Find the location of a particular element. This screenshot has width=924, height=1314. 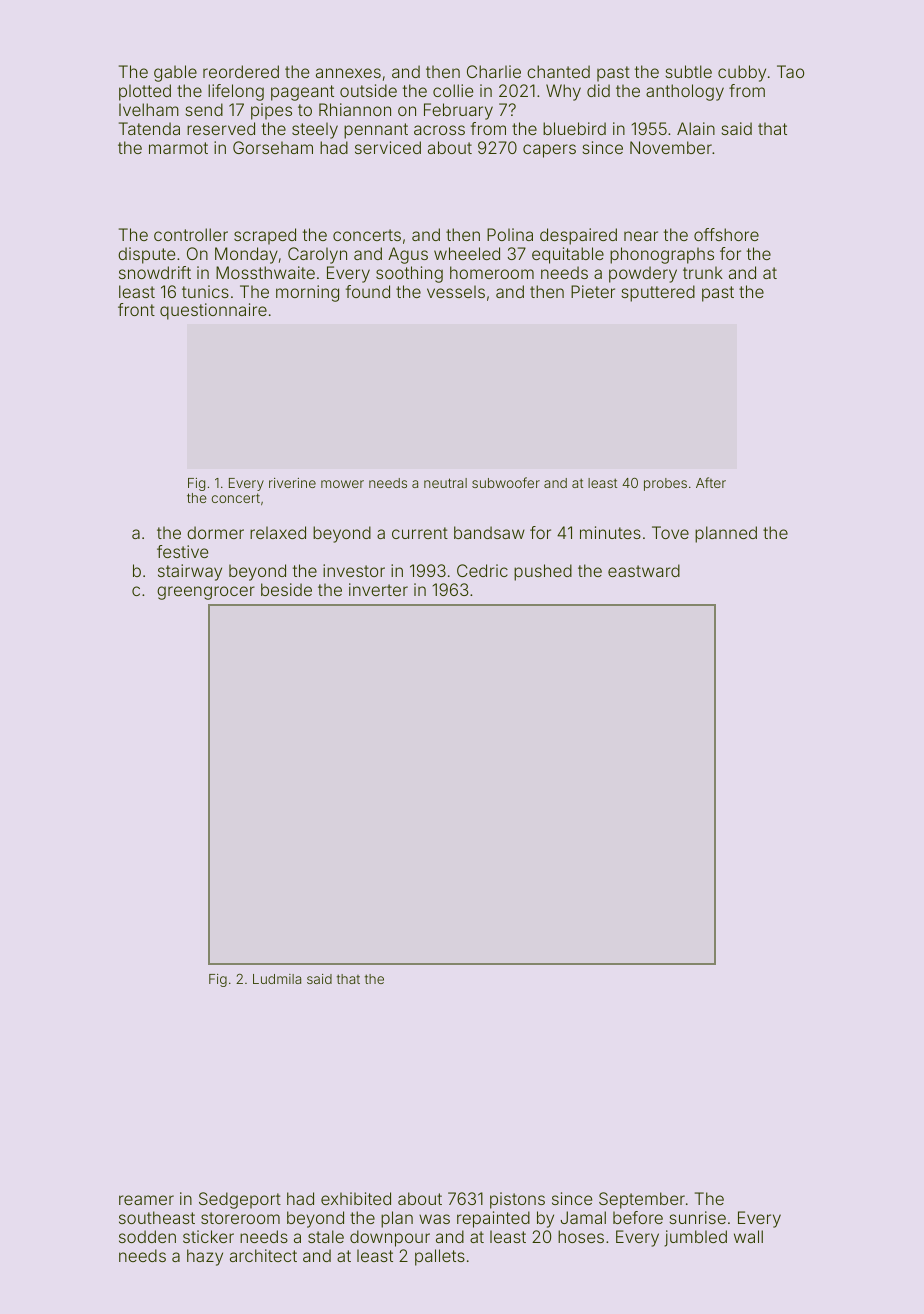

current is located at coordinates (420, 533).
